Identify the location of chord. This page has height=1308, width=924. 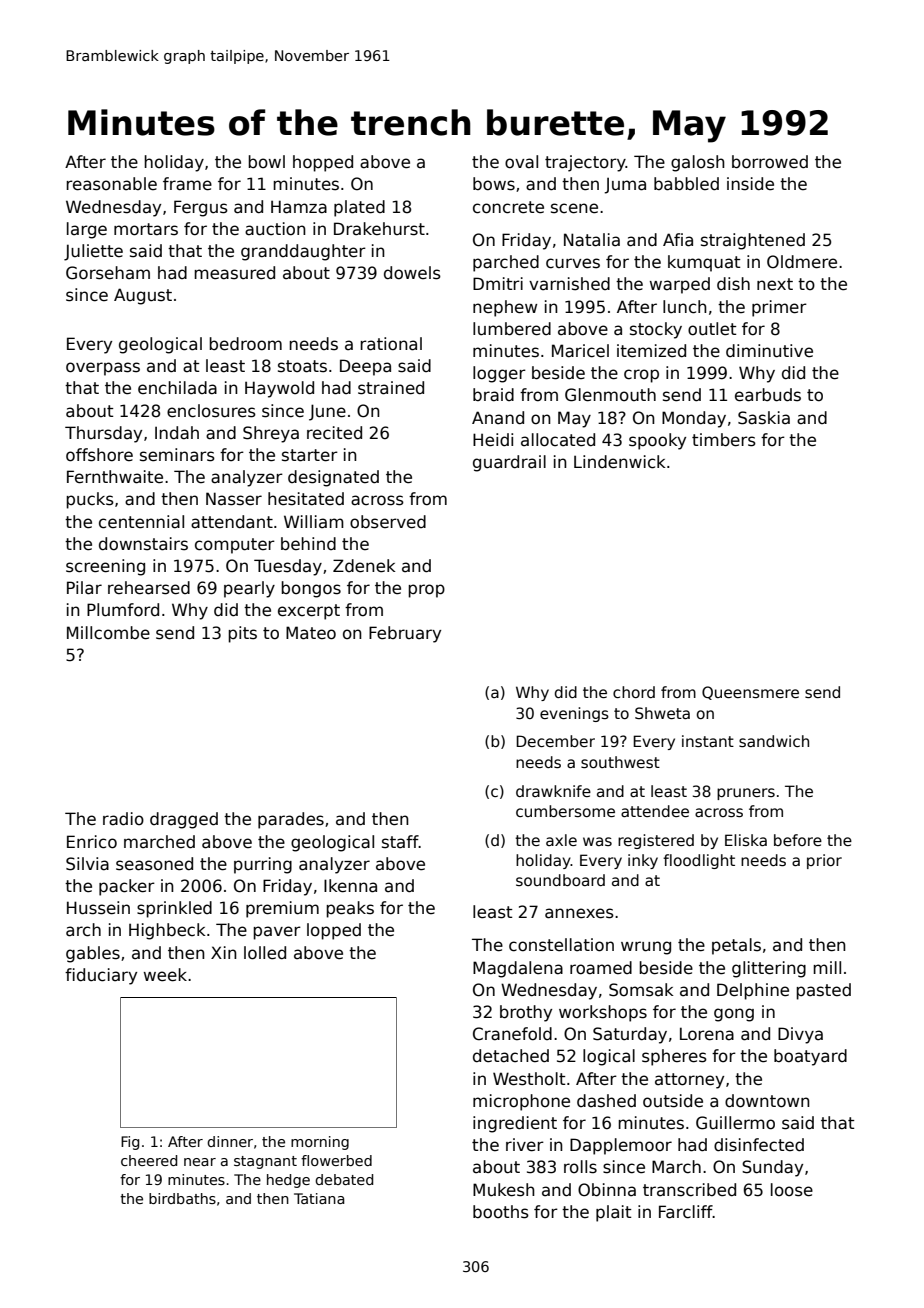
(634, 692).
